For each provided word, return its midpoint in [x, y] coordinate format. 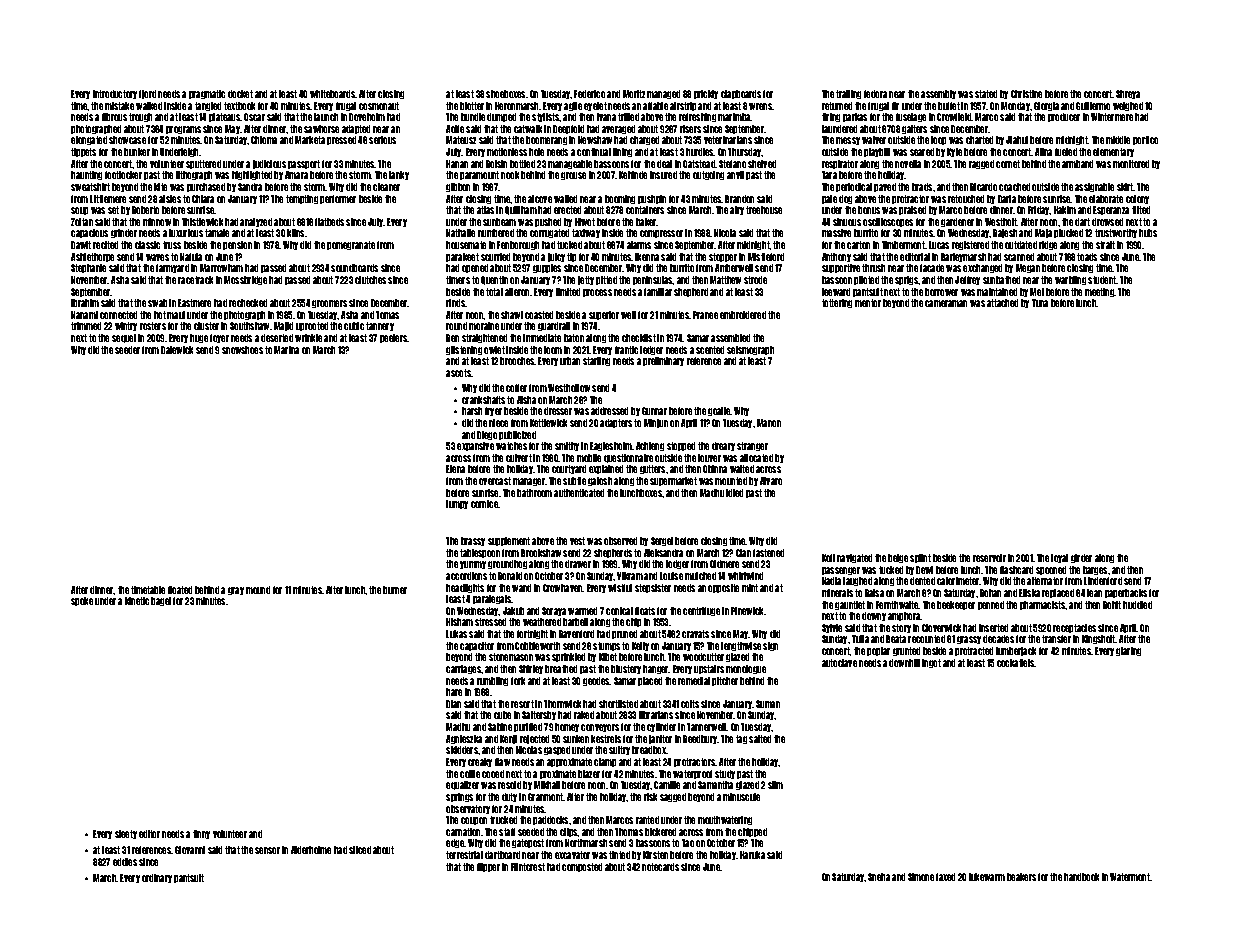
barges [1095, 570]
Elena [455, 469]
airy [737, 210]
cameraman [946, 303]
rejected [534, 739]
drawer [578, 564]
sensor [267, 850]
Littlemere [108, 199]
